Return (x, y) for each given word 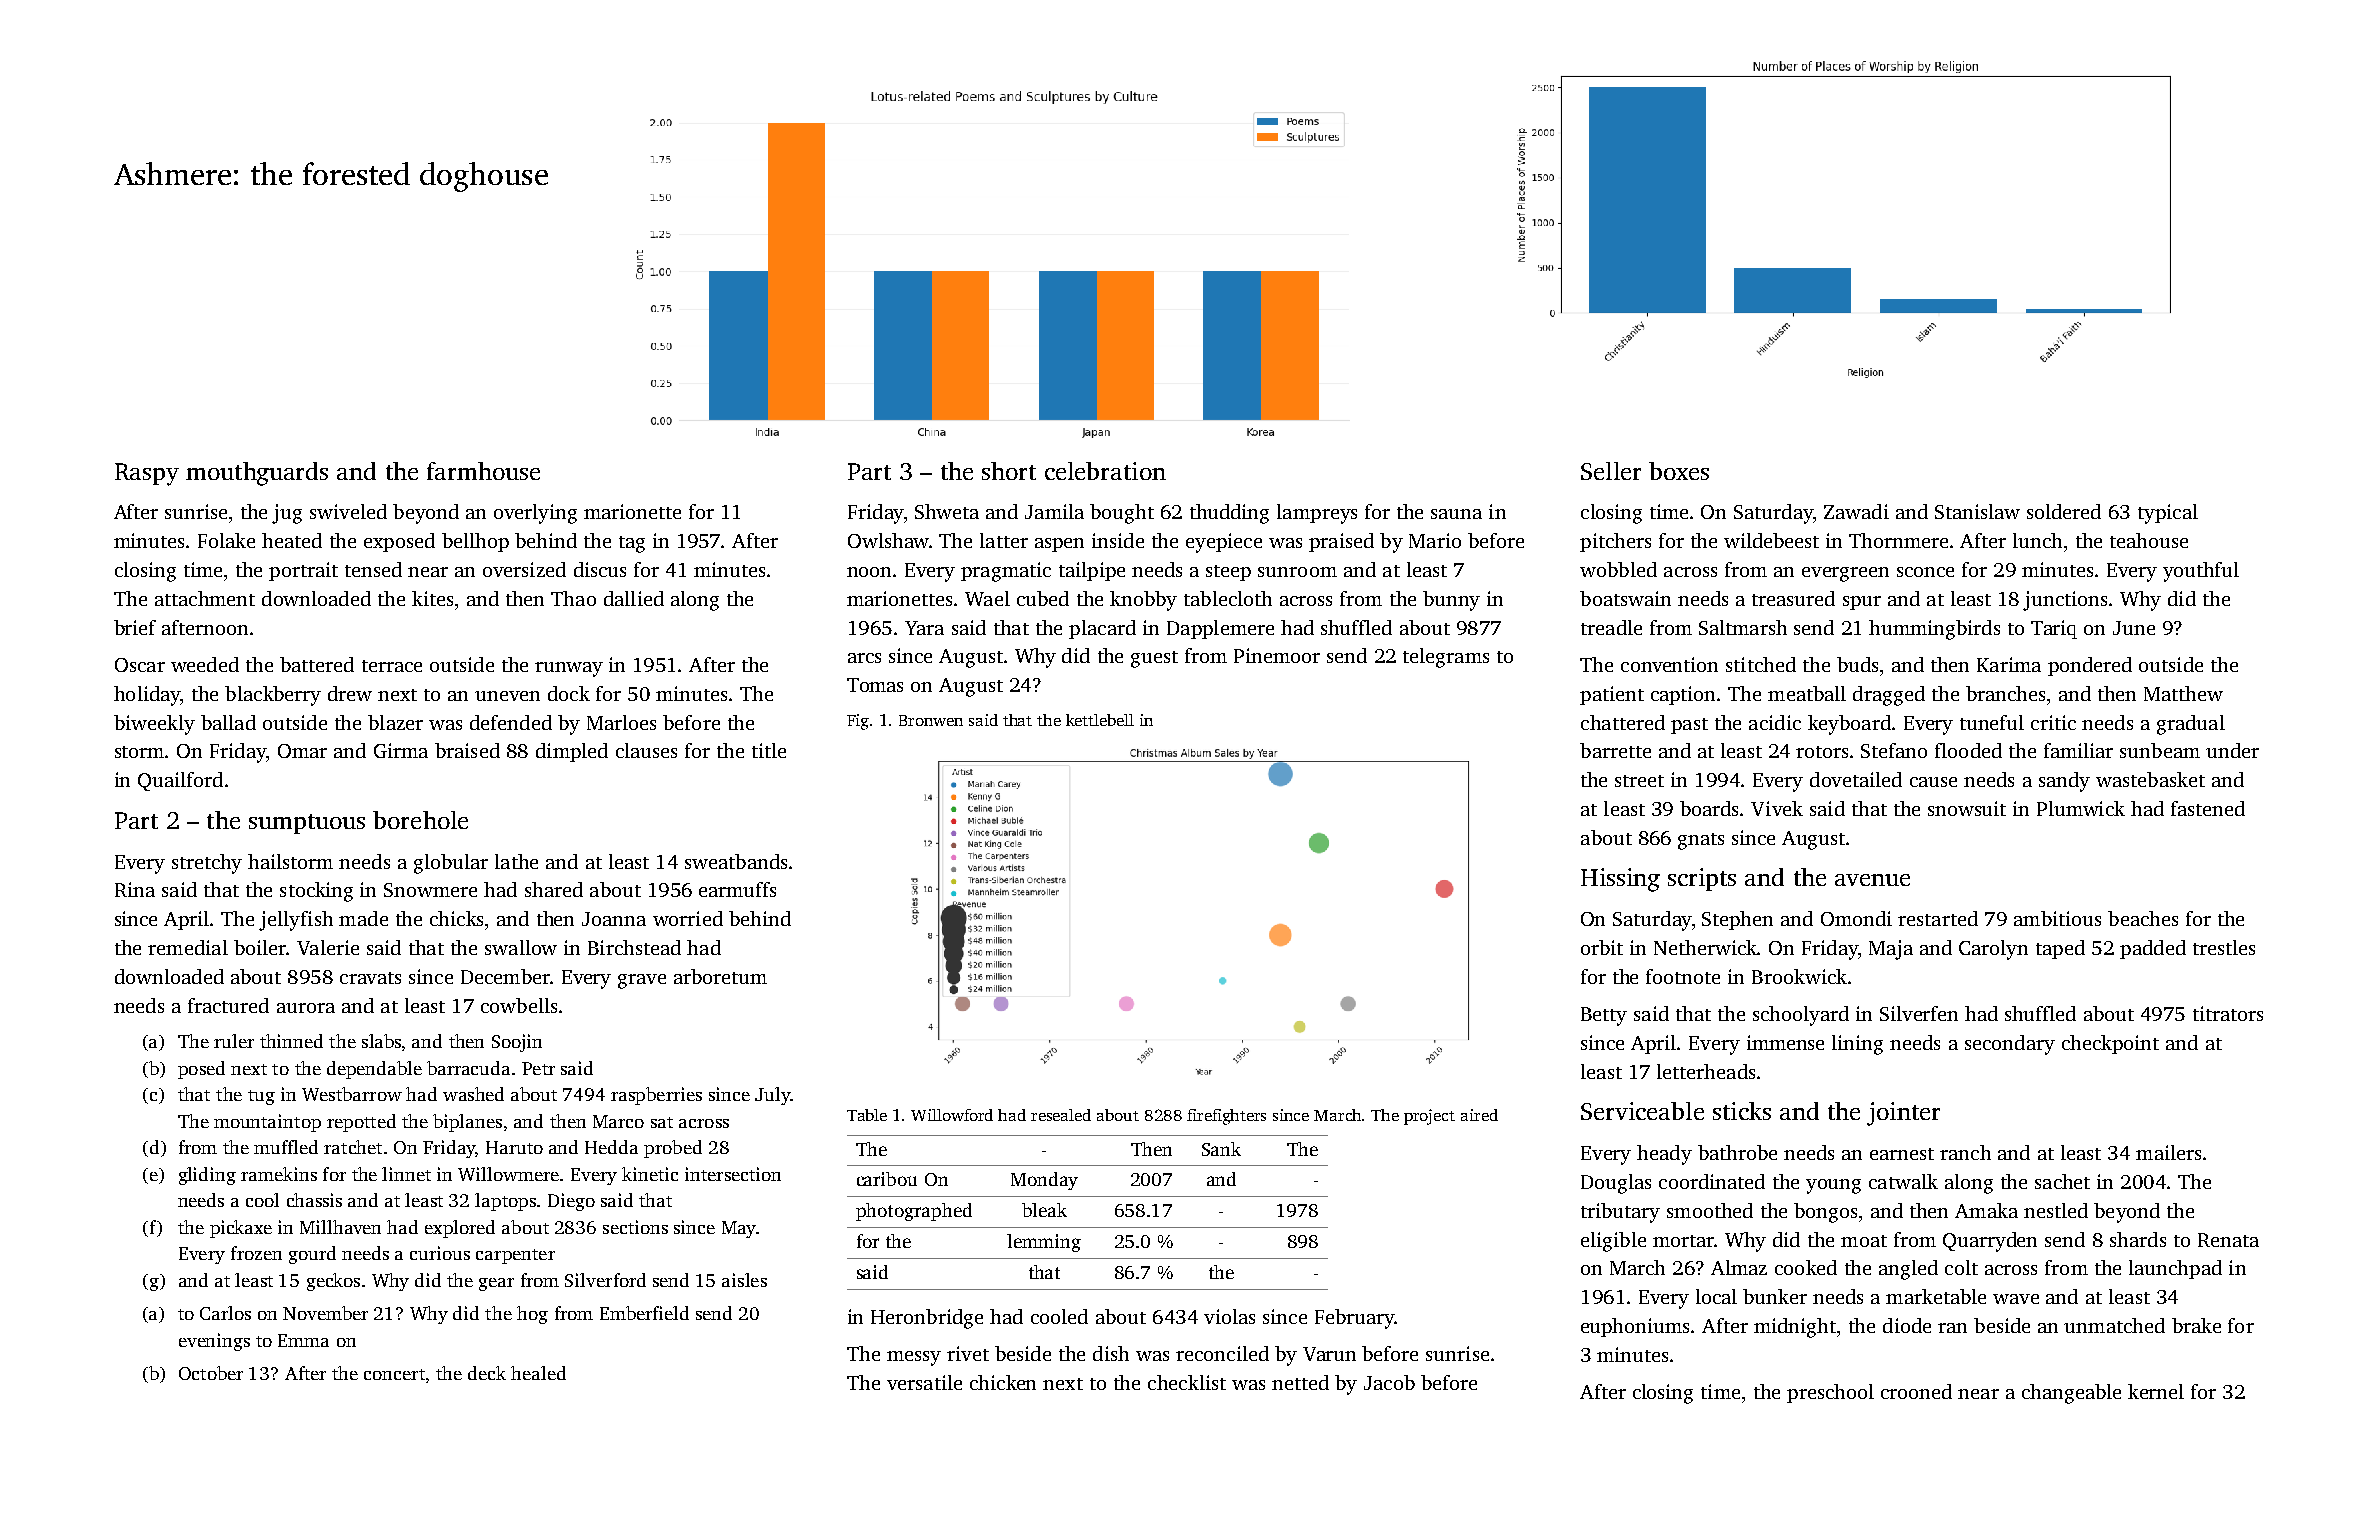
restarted (1938, 918)
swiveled (348, 511)
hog (532, 1315)
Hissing (1620, 880)
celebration (1105, 471)
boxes (1679, 471)
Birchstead (634, 947)
